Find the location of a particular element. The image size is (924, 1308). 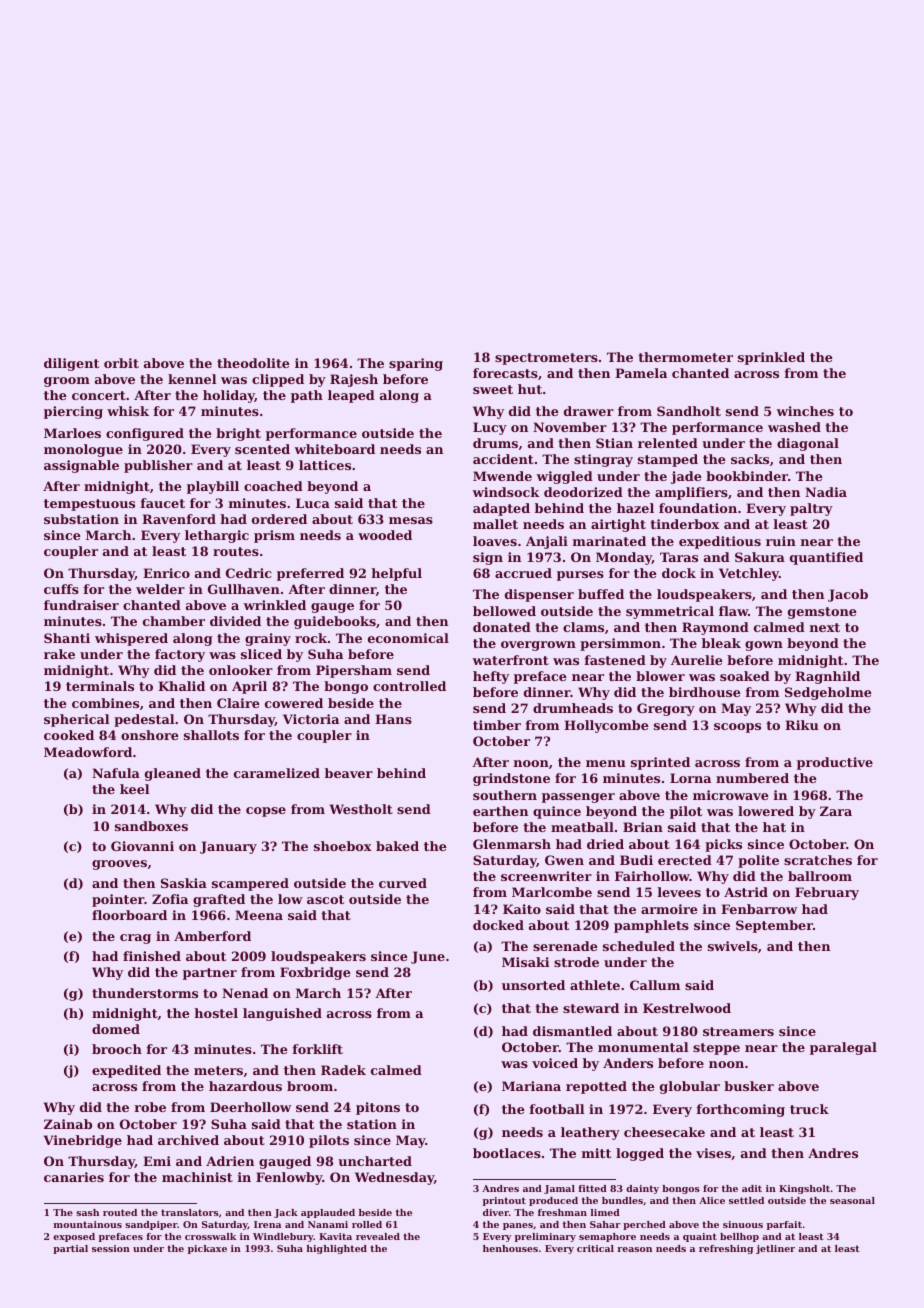

sprinkled is located at coordinates (771, 358).
